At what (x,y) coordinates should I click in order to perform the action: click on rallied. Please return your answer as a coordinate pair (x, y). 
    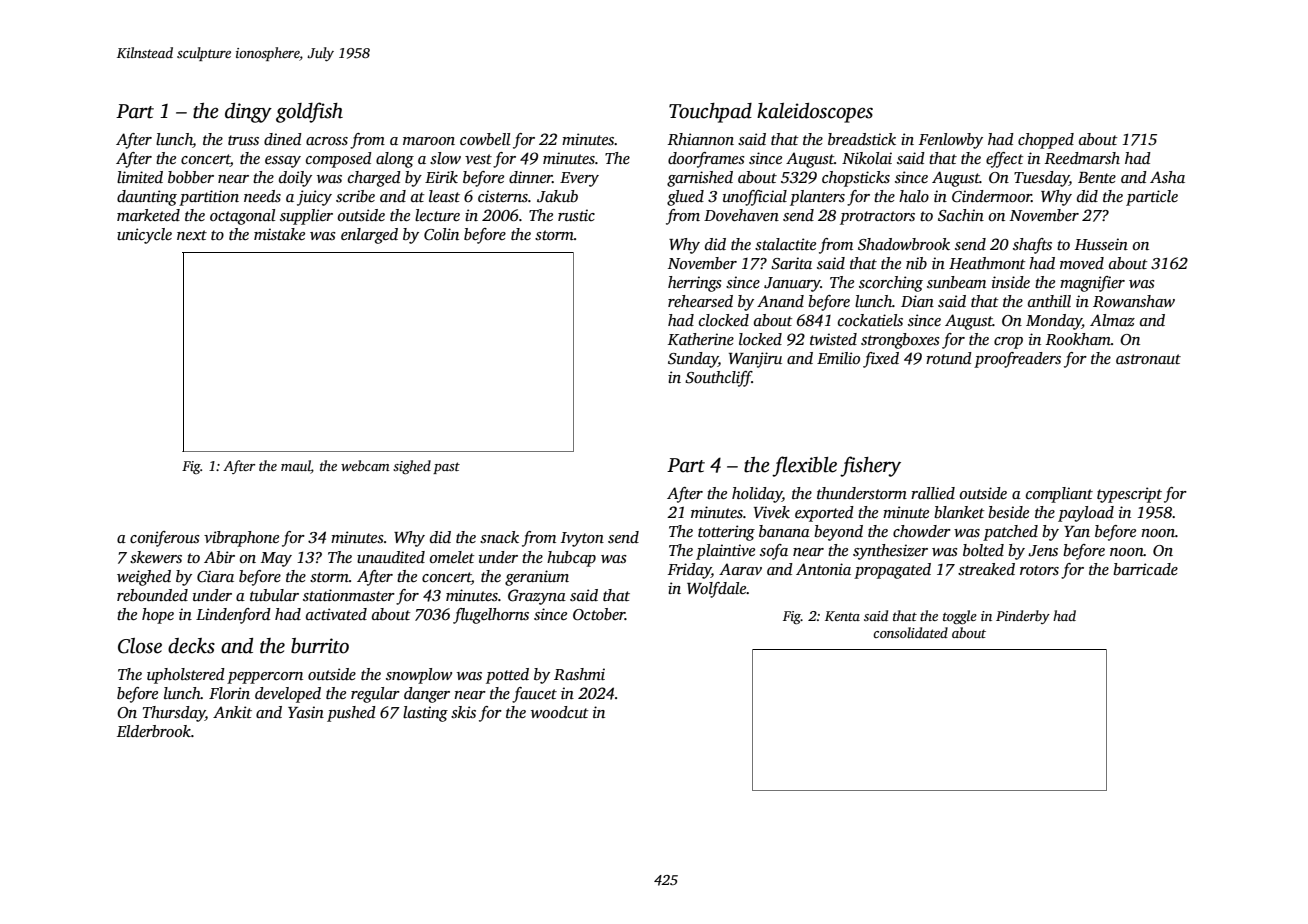
    Looking at the image, I should click on (933, 493).
